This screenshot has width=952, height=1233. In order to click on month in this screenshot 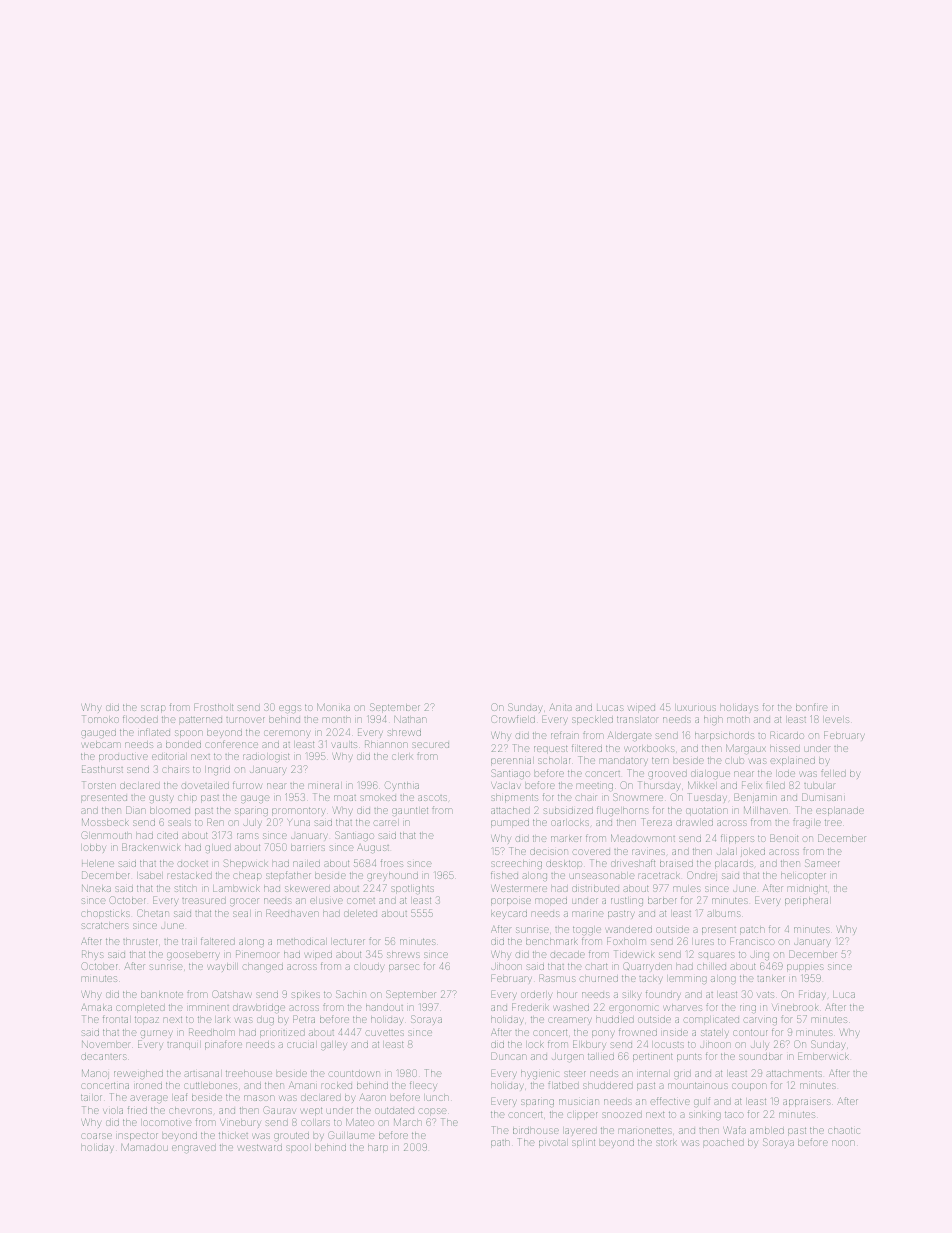, I will do `click(337, 720)`.
